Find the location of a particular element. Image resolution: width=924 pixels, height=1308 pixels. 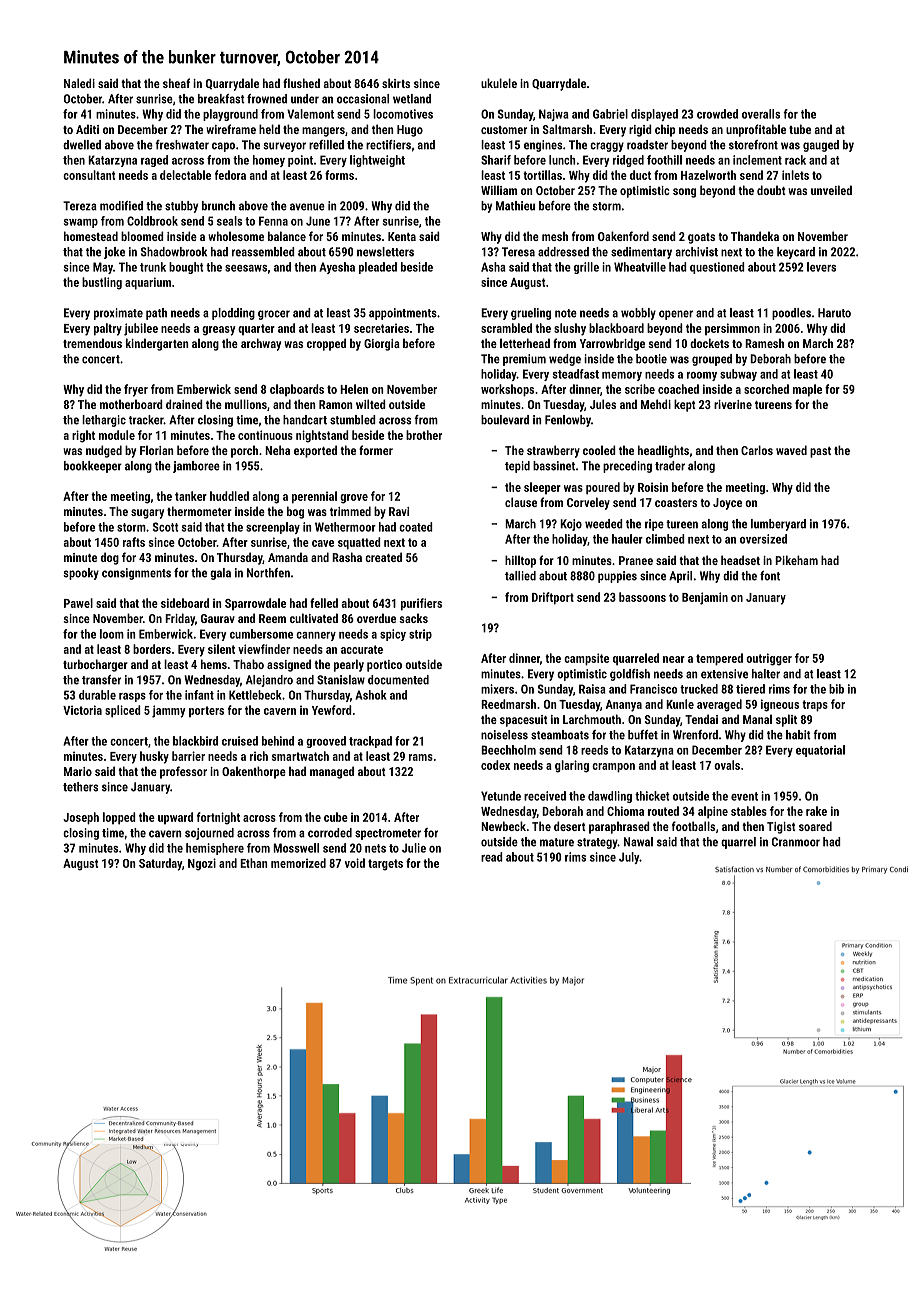

dwelled is located at coordinates (82, 145).
